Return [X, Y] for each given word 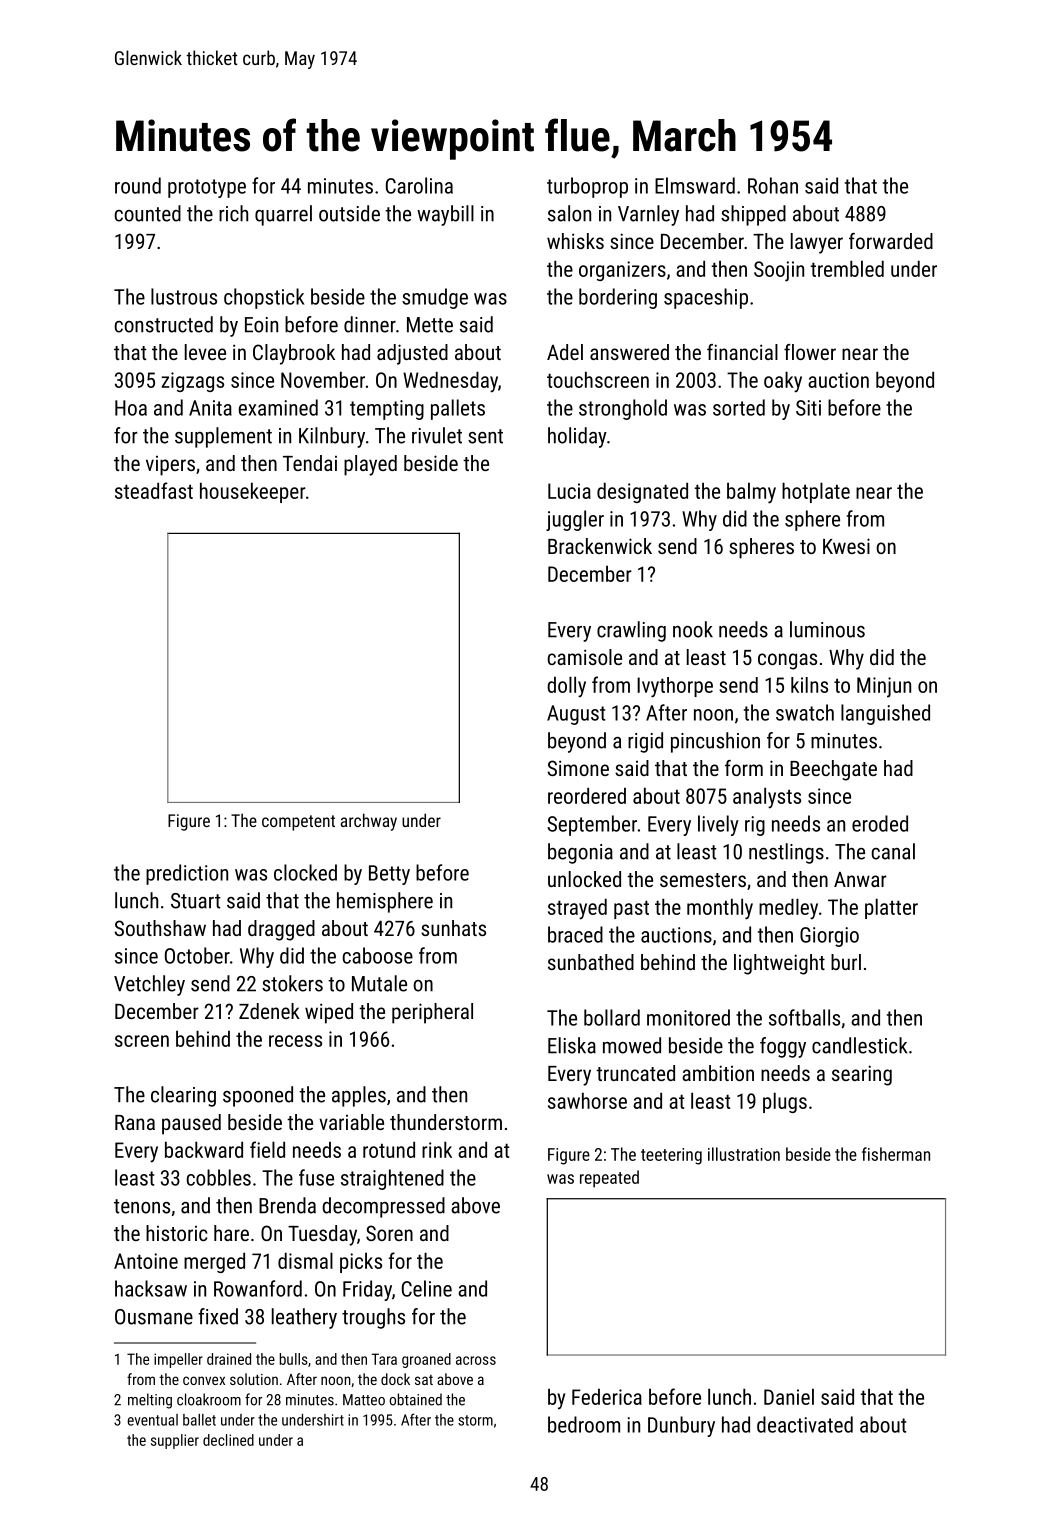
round [138, 185]
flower [810, 352]
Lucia [569, 491]
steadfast [154, 490]
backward [204, 1149]
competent [298, 823]
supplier [175, 1441]
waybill [445, 215]
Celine [427, 1288]
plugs [785, 1102]
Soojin [779, 271]
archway [368, 822]
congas [787, 661]
